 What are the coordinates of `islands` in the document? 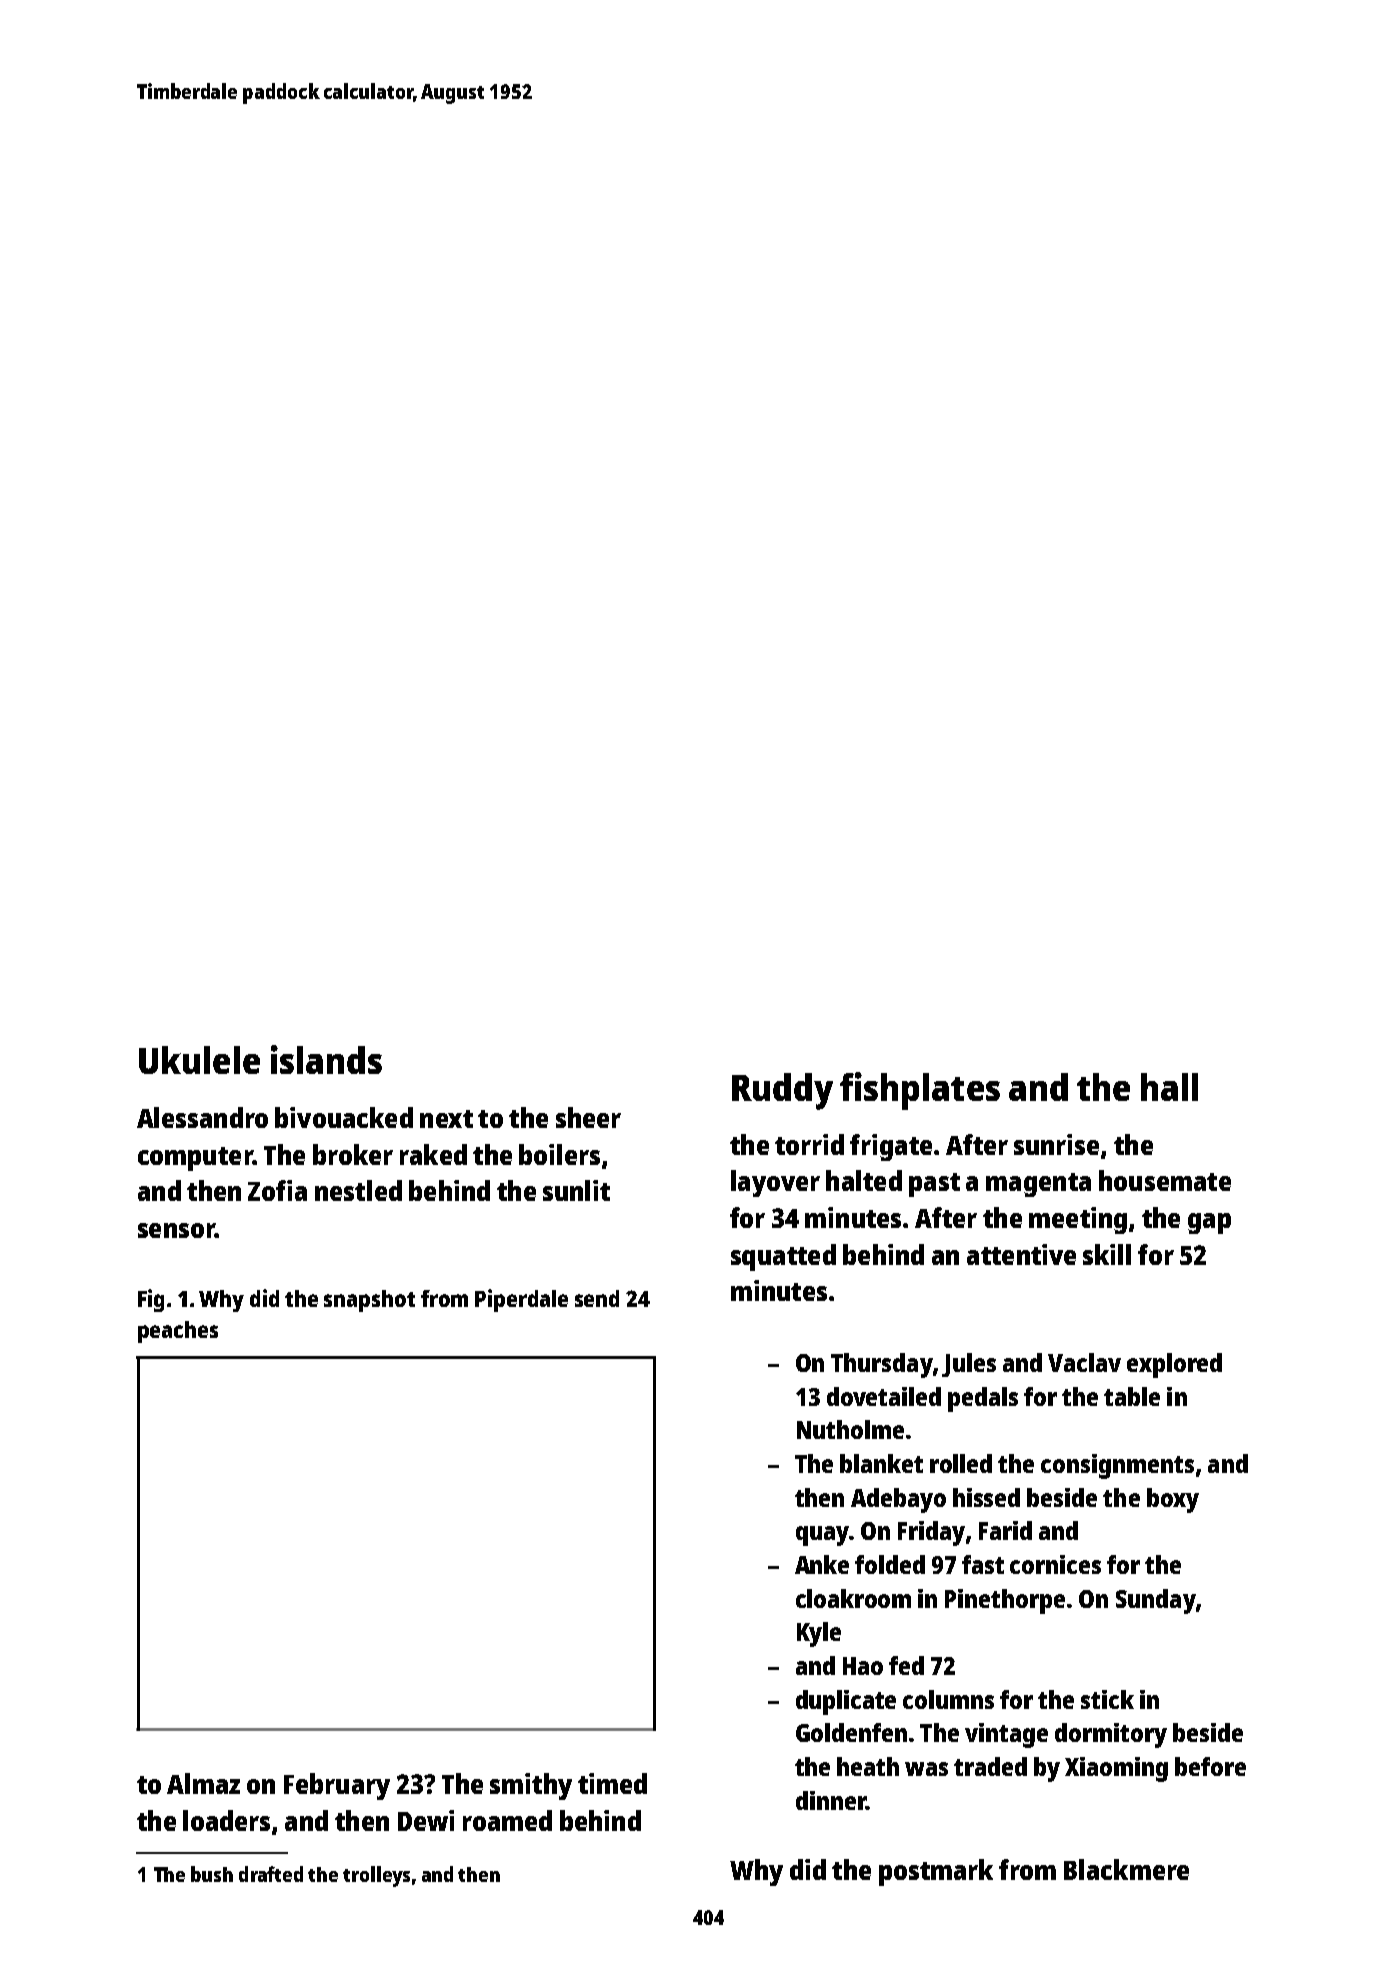 It's located at (326, 1059).
